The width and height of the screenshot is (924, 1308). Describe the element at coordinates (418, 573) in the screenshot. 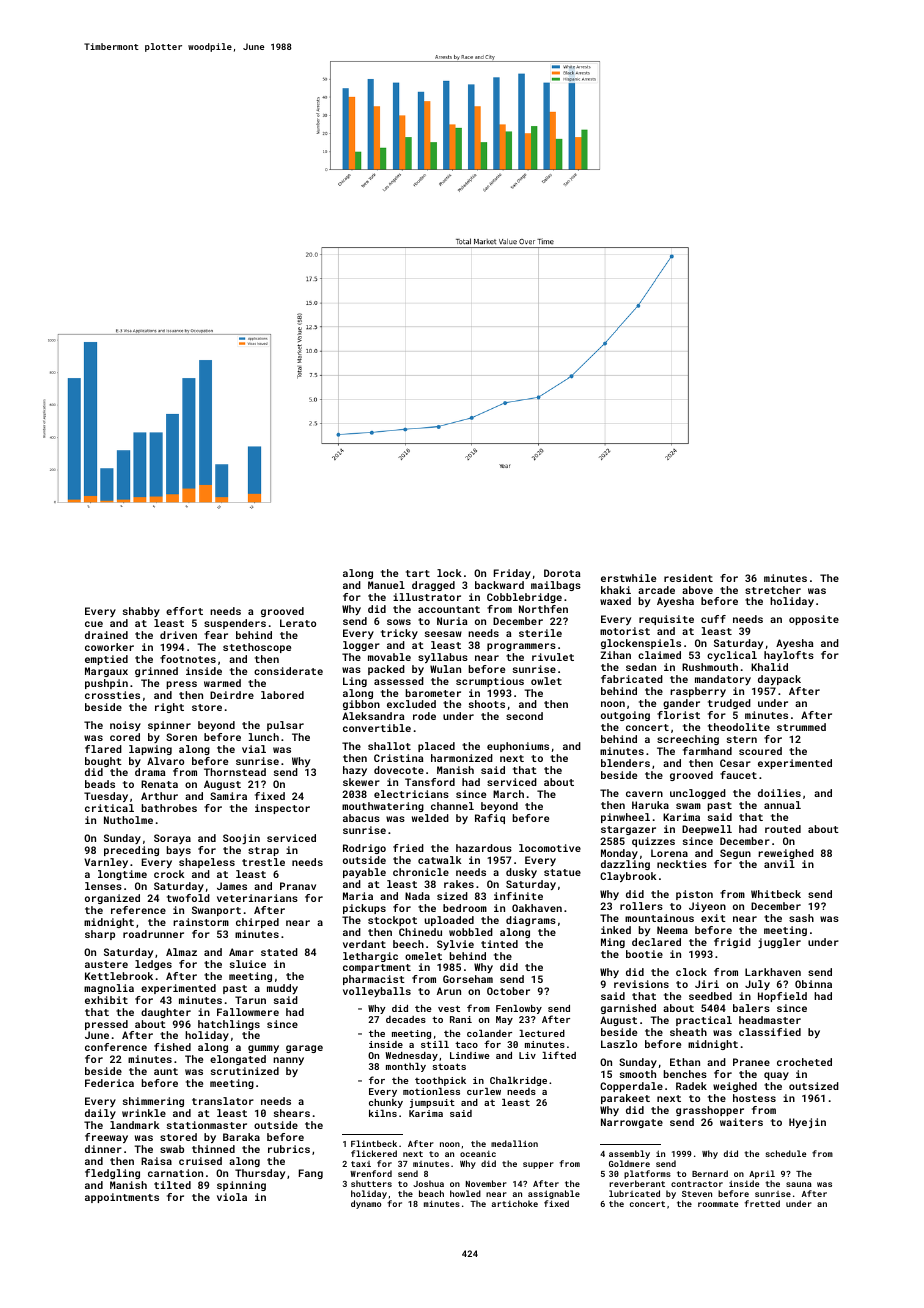

I see `tart` at that location.
